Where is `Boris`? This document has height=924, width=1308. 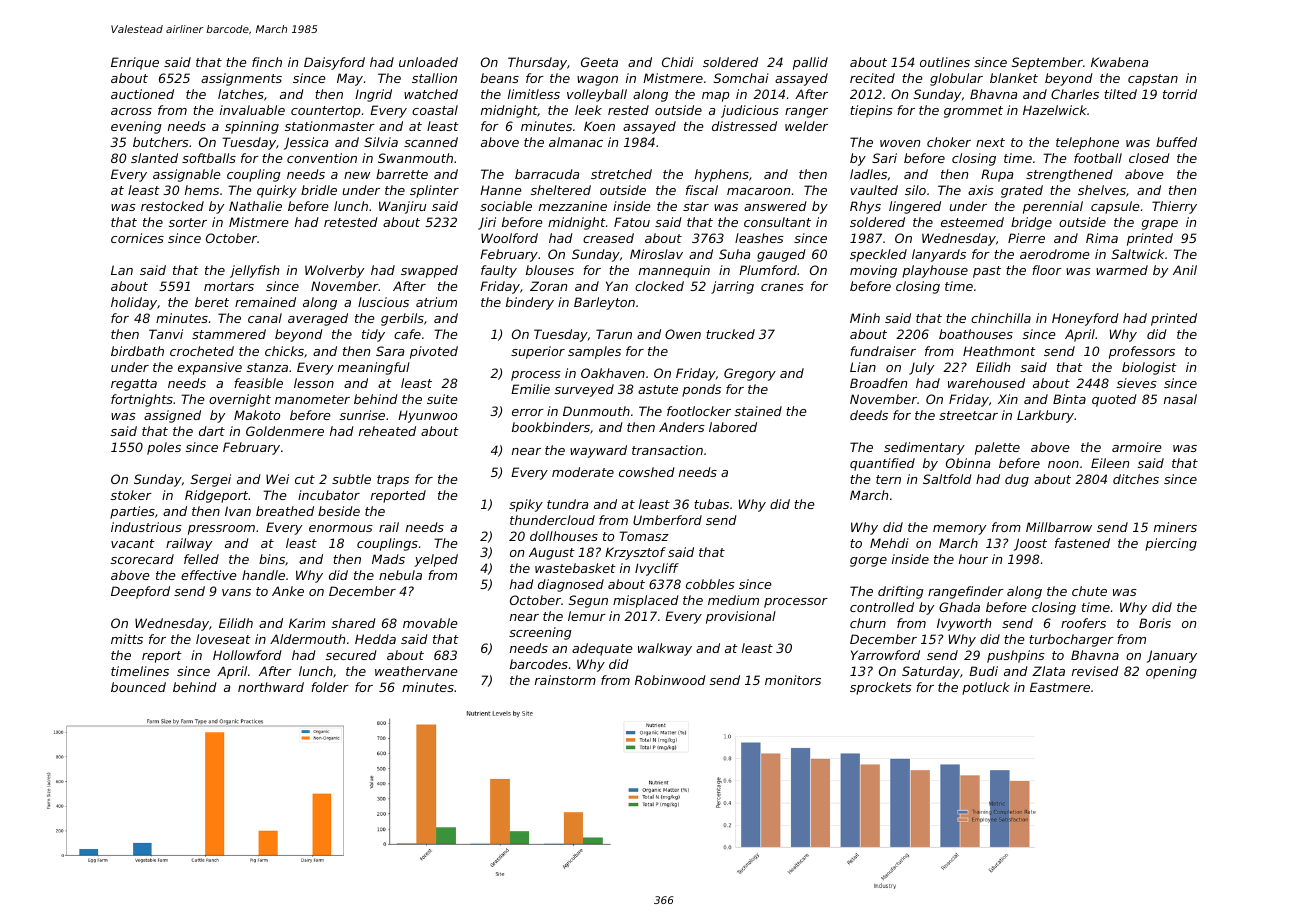
Boris is located at coordinates (1155, 623).
